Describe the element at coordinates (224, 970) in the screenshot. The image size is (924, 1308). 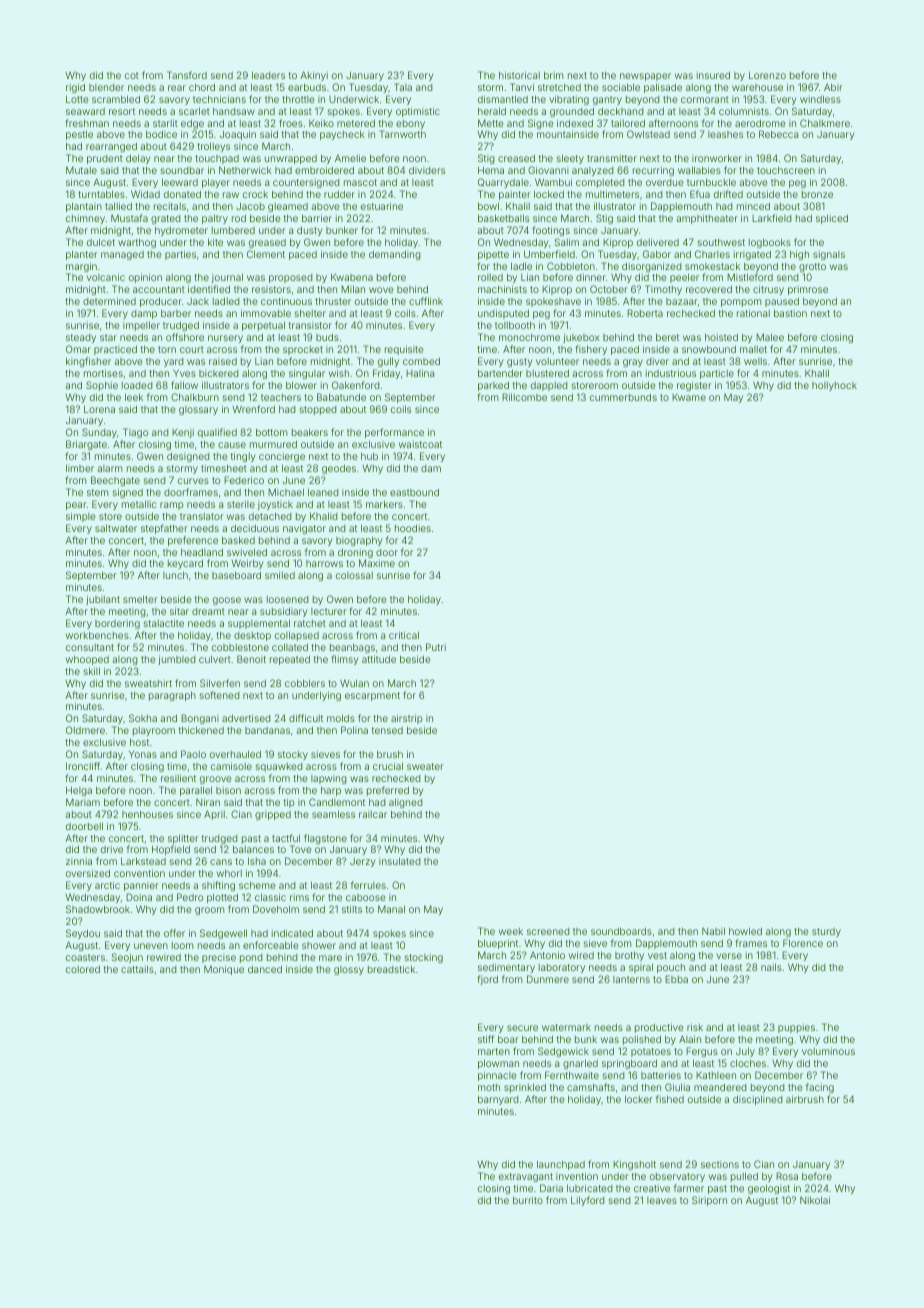
I see `Monique` at that location.
